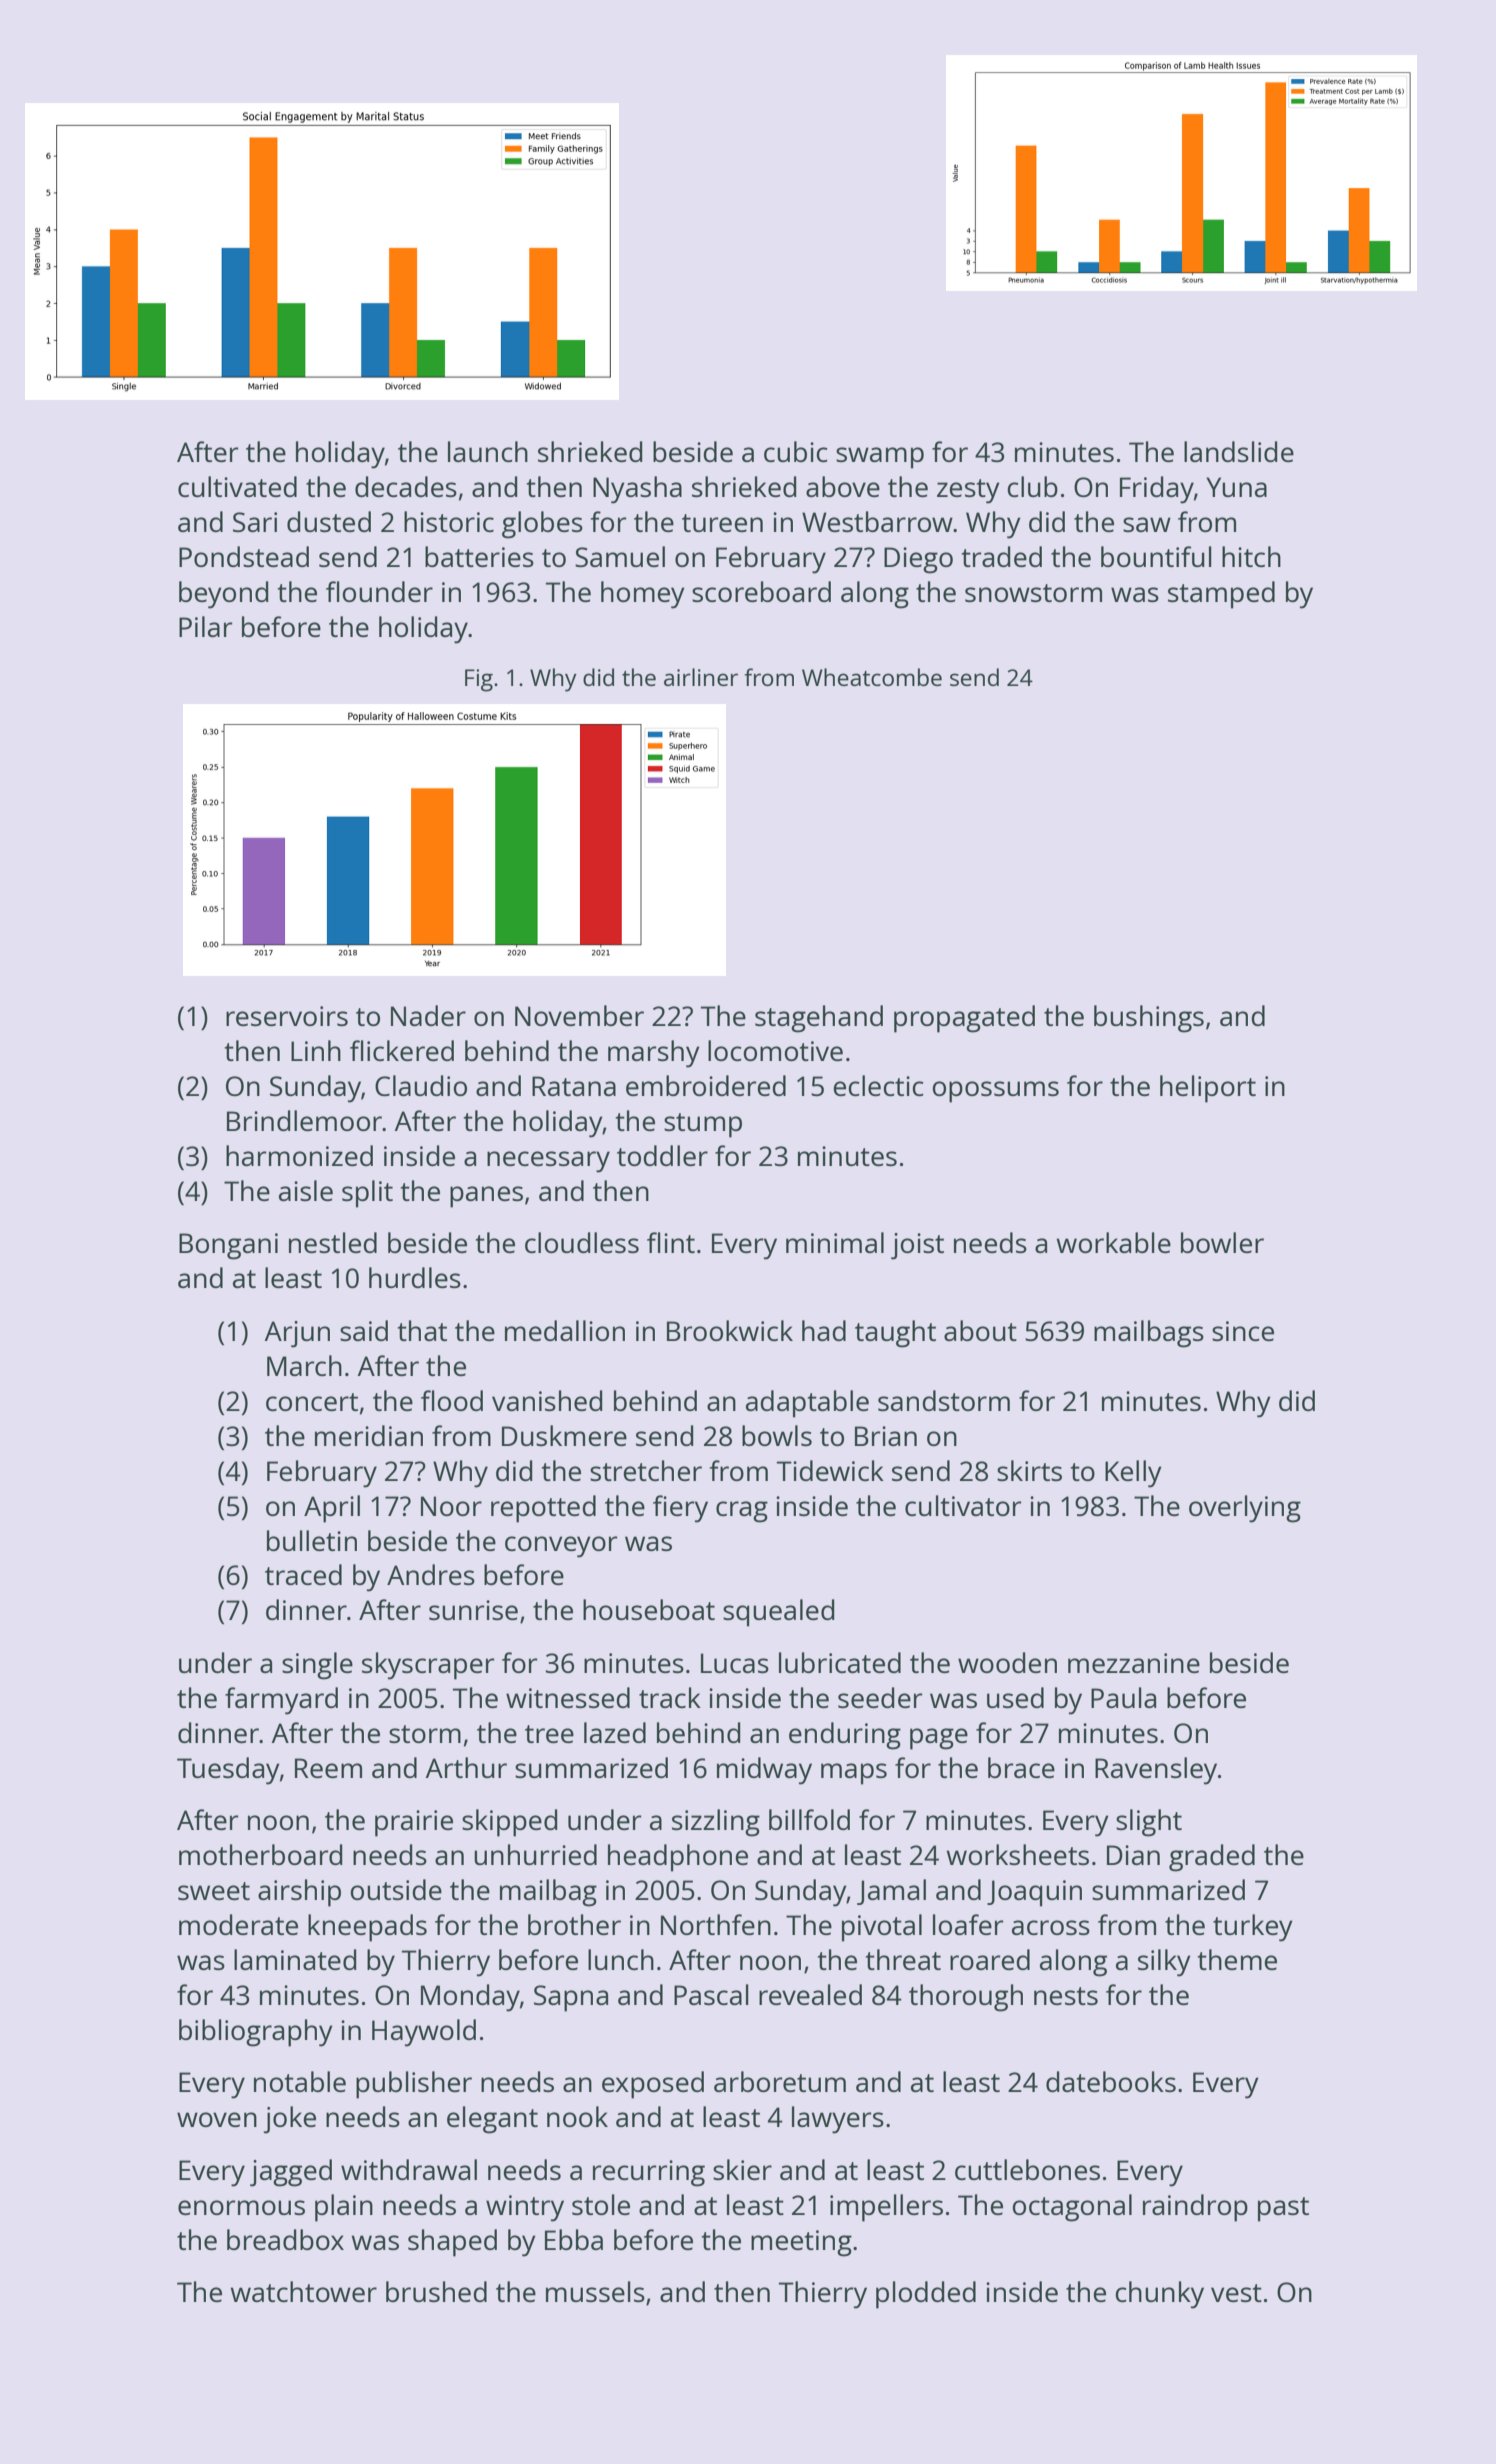  What do you see at coordinates (843, 486) in the document?
I see `above` at bounding box center [843, 486].
